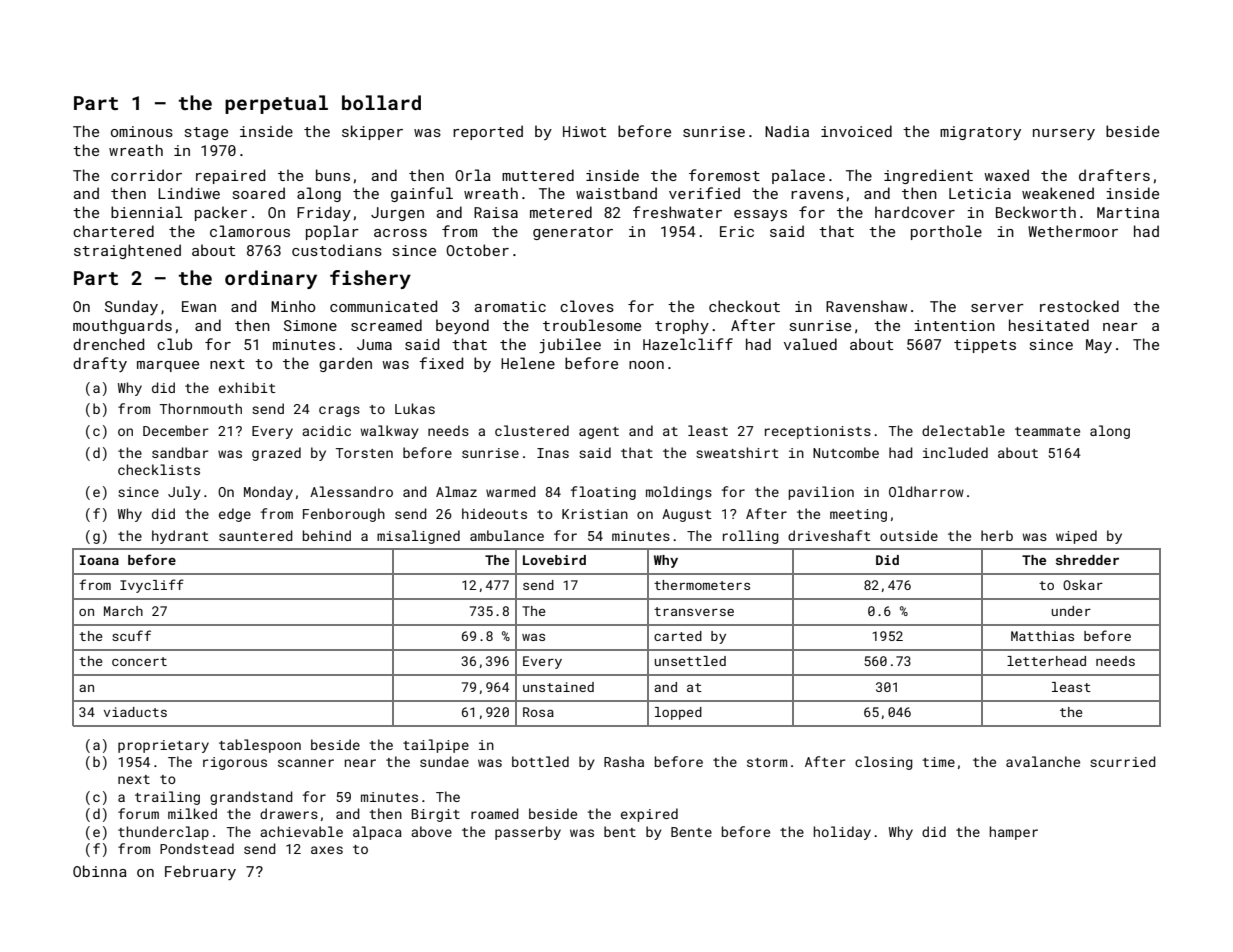 The height and width of the screenshot is (952, 1233). What do you see at coordinates (842, 833) in the screenshot?
I see `holiday` at bounding box center [842, 833].
